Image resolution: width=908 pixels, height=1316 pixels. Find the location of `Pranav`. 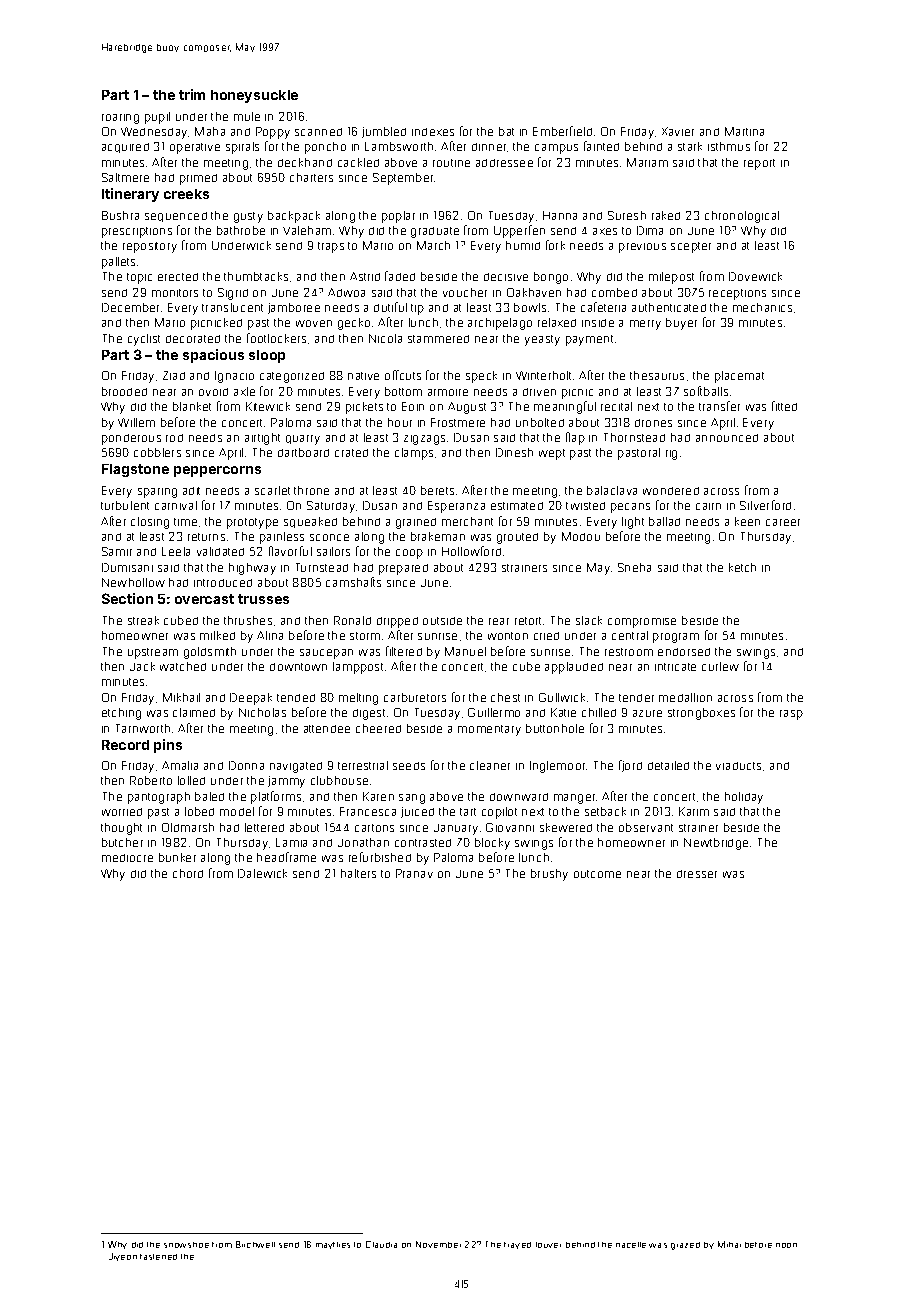

Pranav is located at coordinates (414, 873).
